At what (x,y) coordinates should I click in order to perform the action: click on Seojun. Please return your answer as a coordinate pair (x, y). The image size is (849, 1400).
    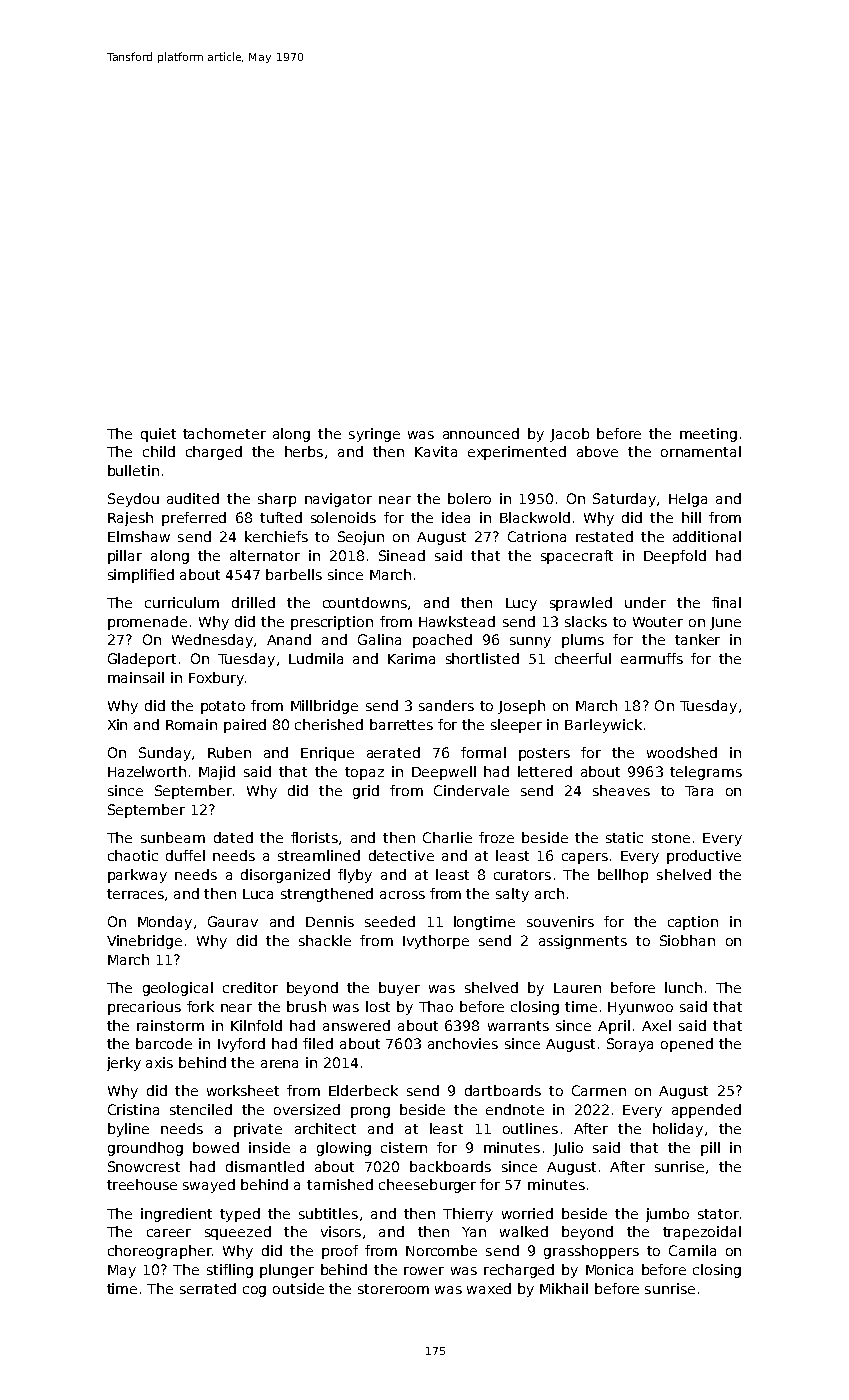
    Looking at the image, I should click on (361, 538).
